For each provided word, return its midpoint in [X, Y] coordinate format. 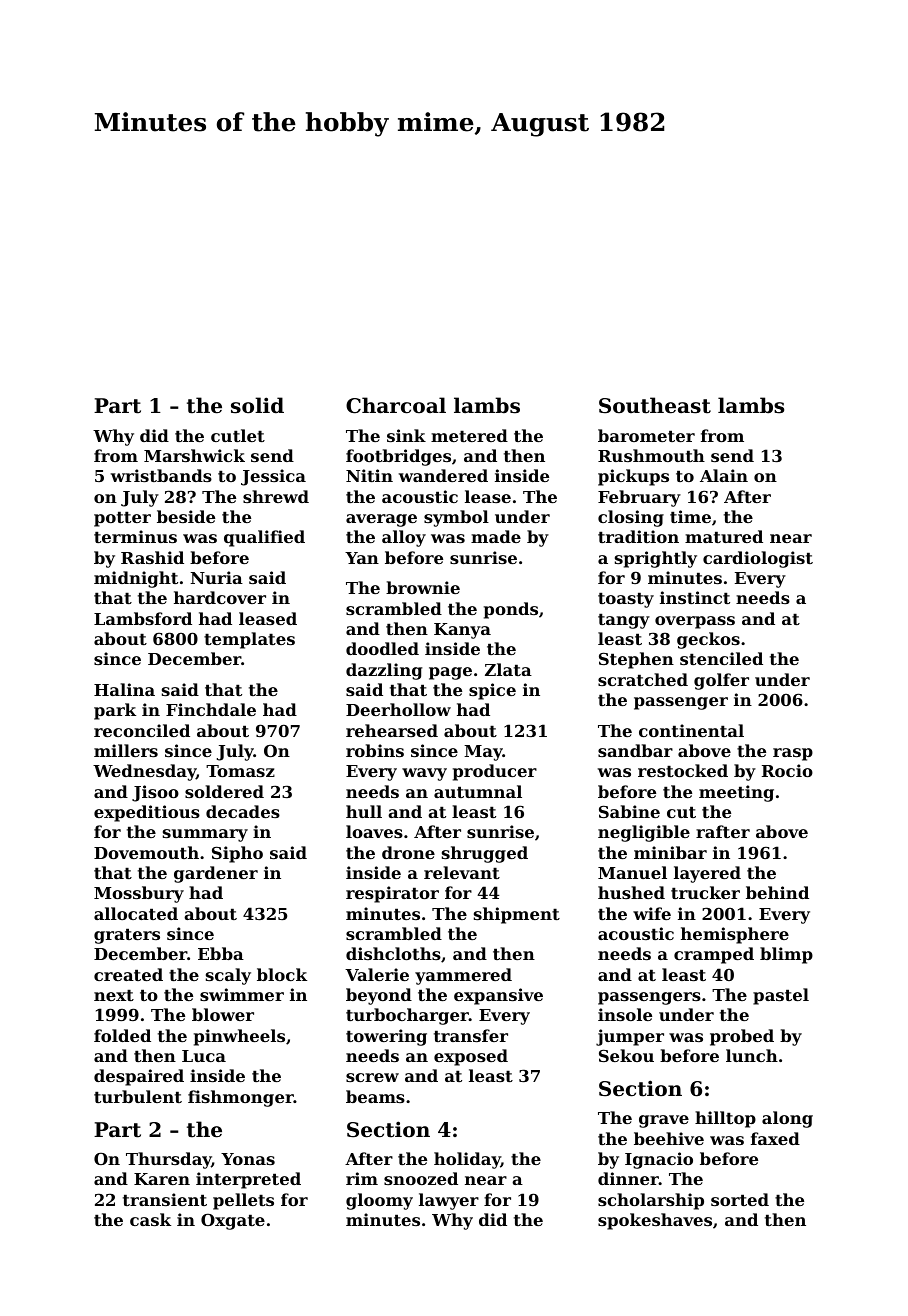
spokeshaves [655, 1221]
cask [150, 1219]
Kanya [462, 631]
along [787, 1119]
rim [362, 1178]
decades [243, 811]
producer [495, 772]
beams [375, 1096]
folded [122, 1035]
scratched [643, 679]
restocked [683, 770]
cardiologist [758, 559]
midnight [136, 579]
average [381, 520]
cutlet [238, 435]
